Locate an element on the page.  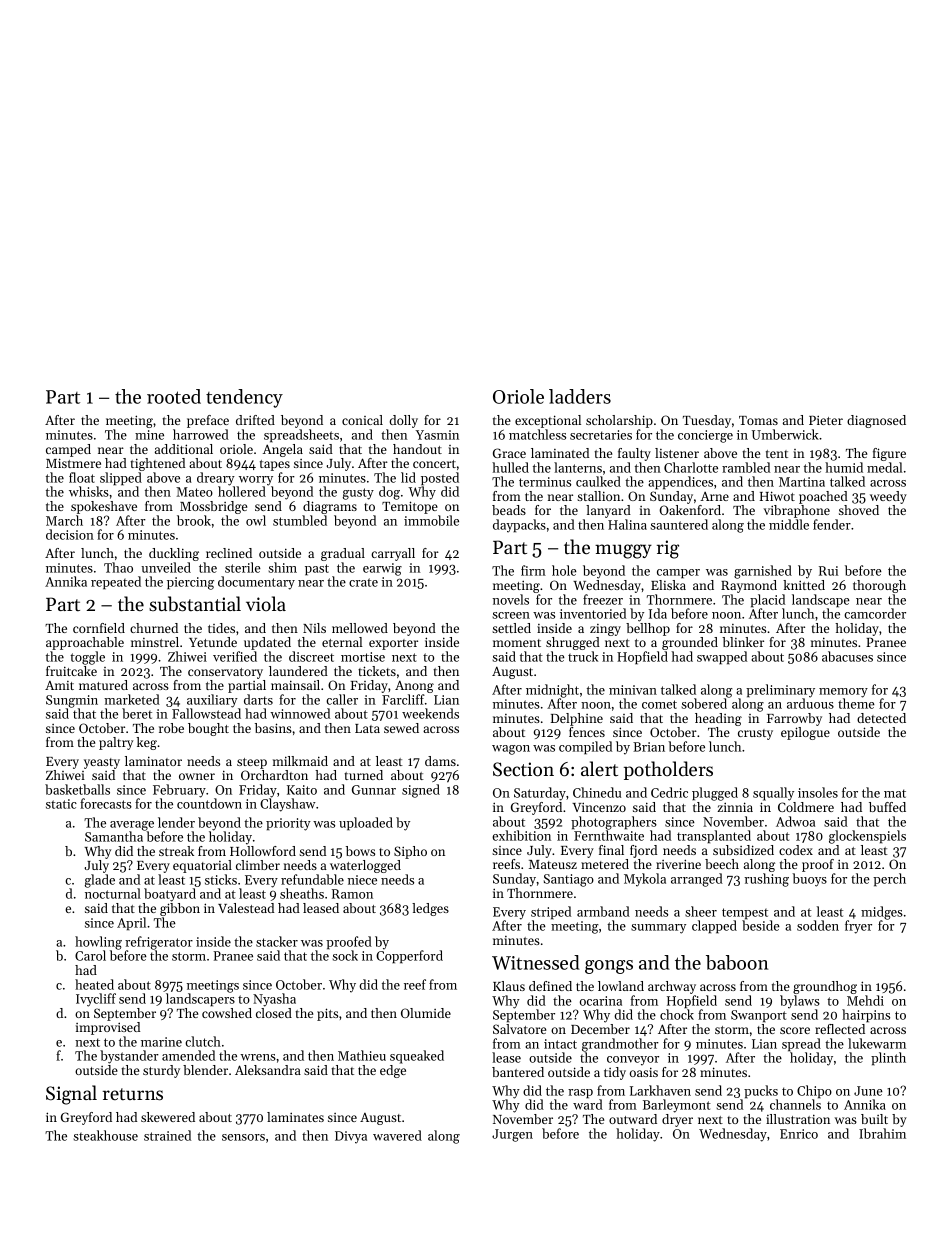
exporter is located at coordinates (393, 644).
